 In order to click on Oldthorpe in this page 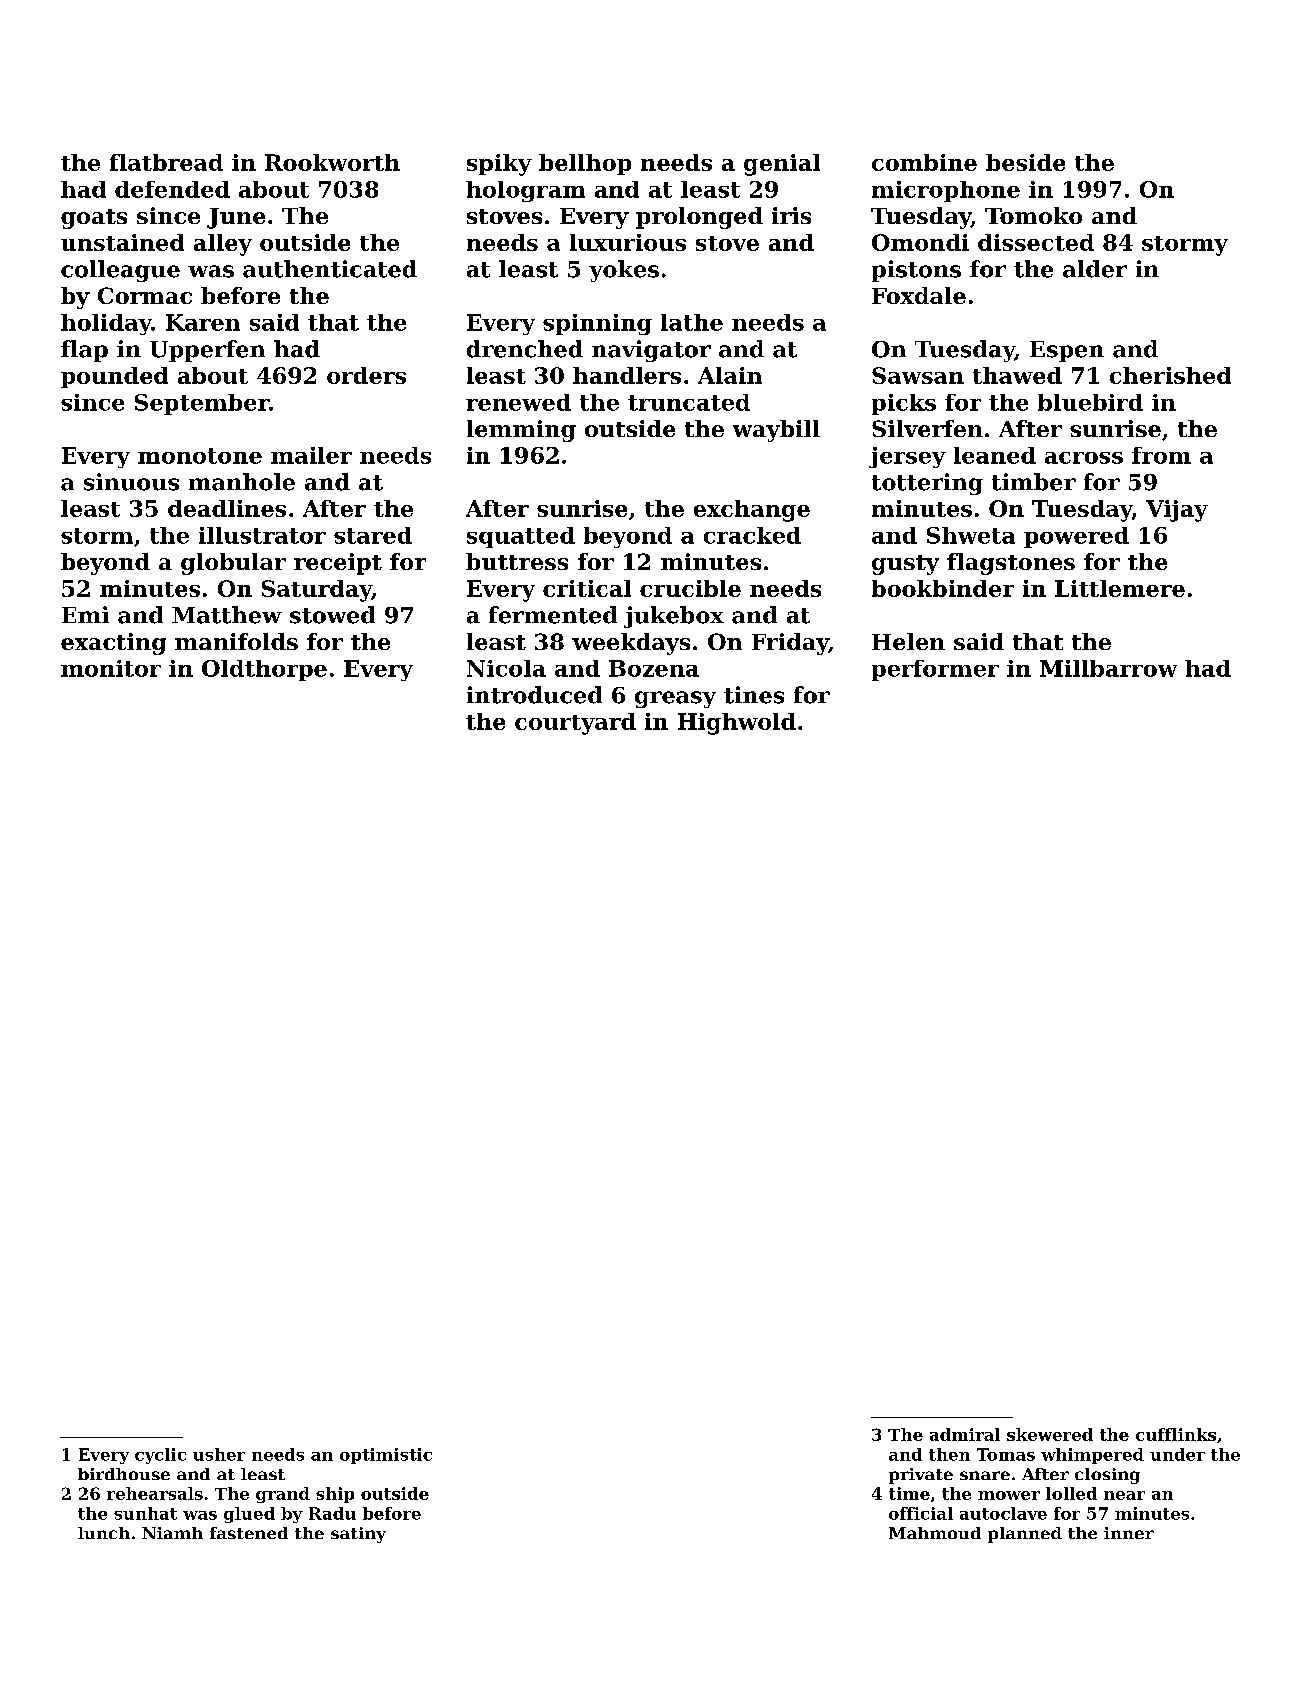, I will do `click(264, 670)`.
